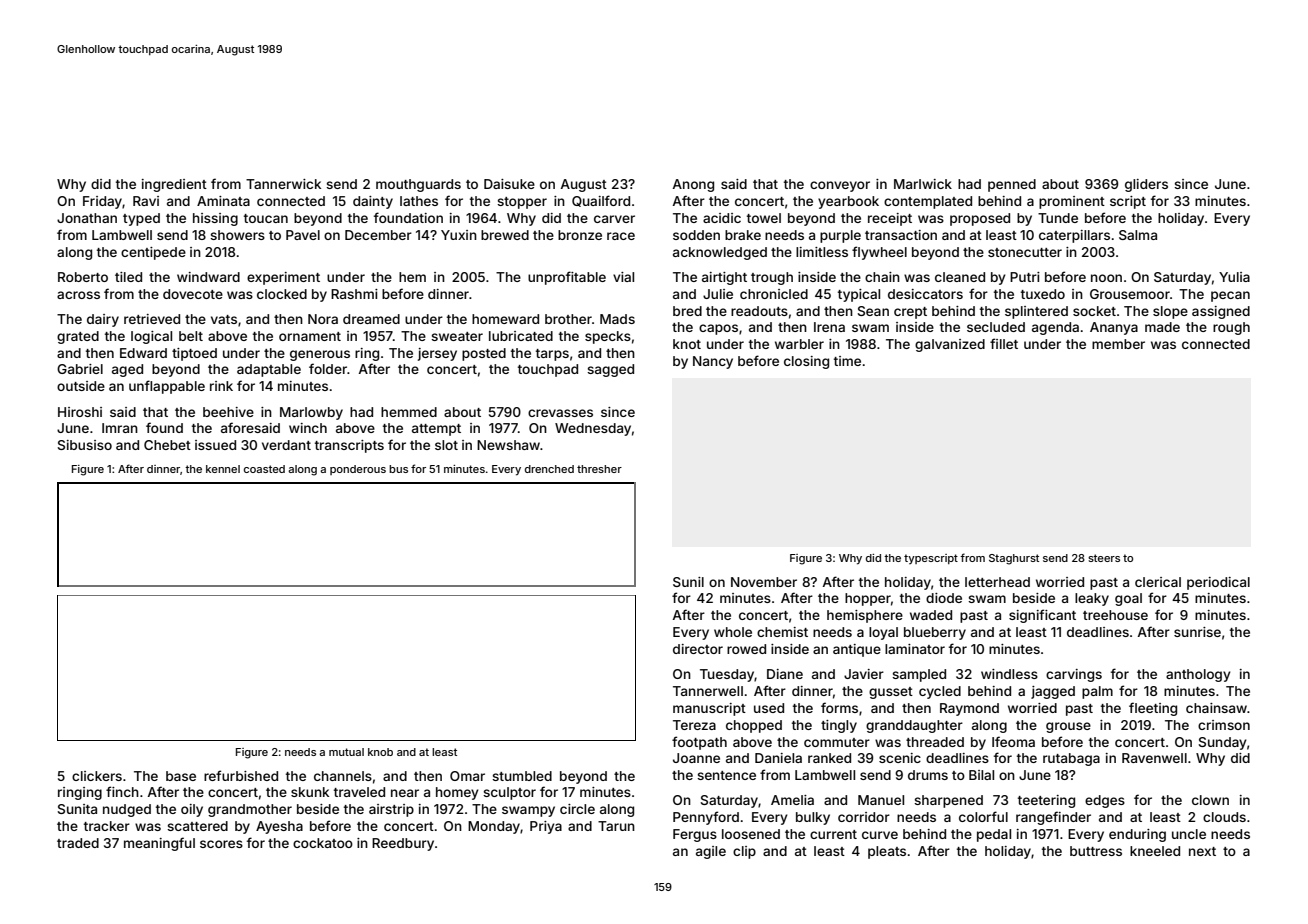 This document has height=924, width=1308. What do you see at coordinates (599, 469) in the document?
I see `thresher` at bounding box center [599, 469].
